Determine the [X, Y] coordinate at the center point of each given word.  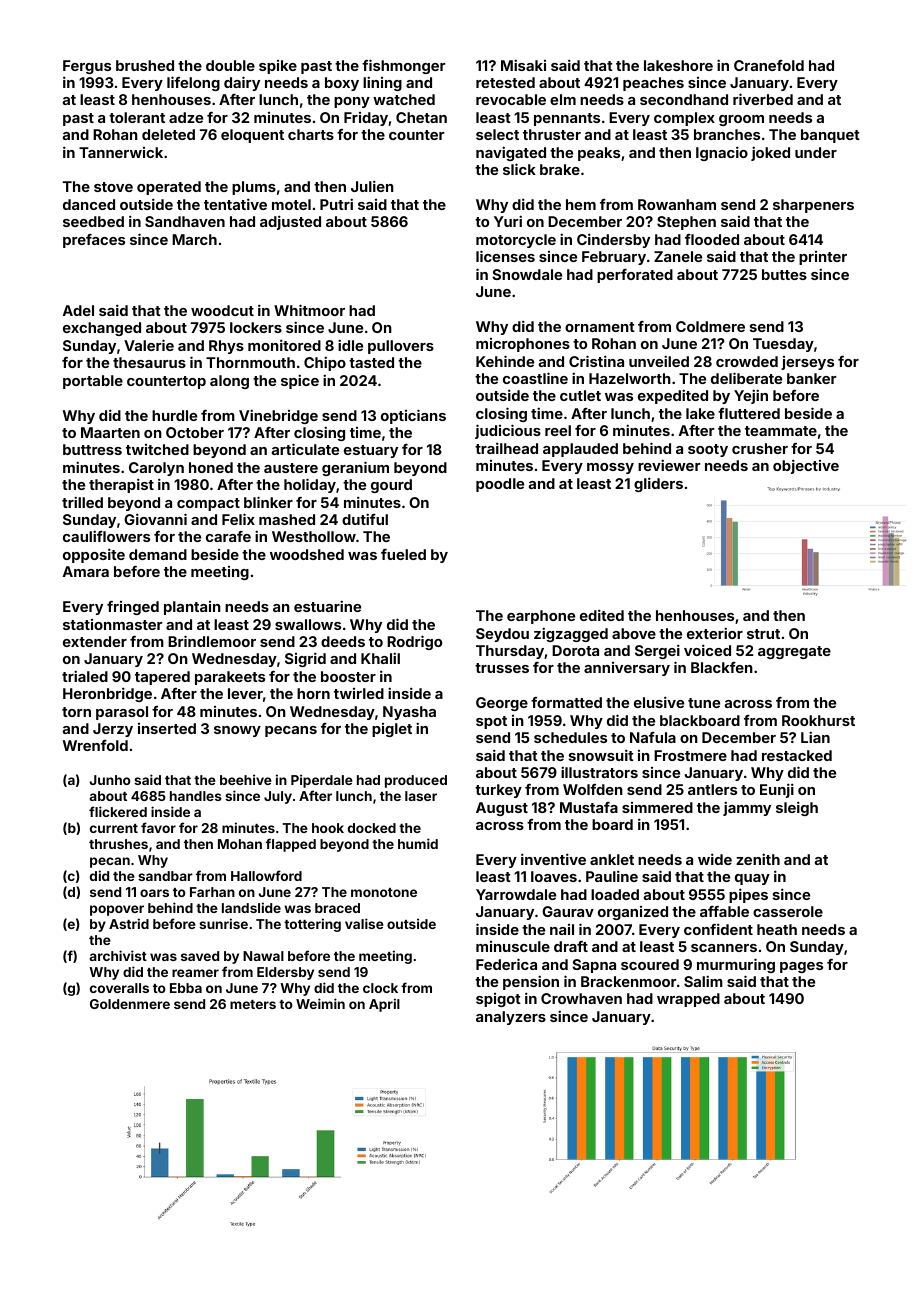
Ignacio [722, 153]
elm [563, 99]
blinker [268, 502]
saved [200, 956]
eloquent [252, 136]
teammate [781, 431]
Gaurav [568, 911]
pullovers [401, 347]
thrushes [118, 844]
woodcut [222, 310]
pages [801, 967]
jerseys [807, 363]
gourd [391, 486]
